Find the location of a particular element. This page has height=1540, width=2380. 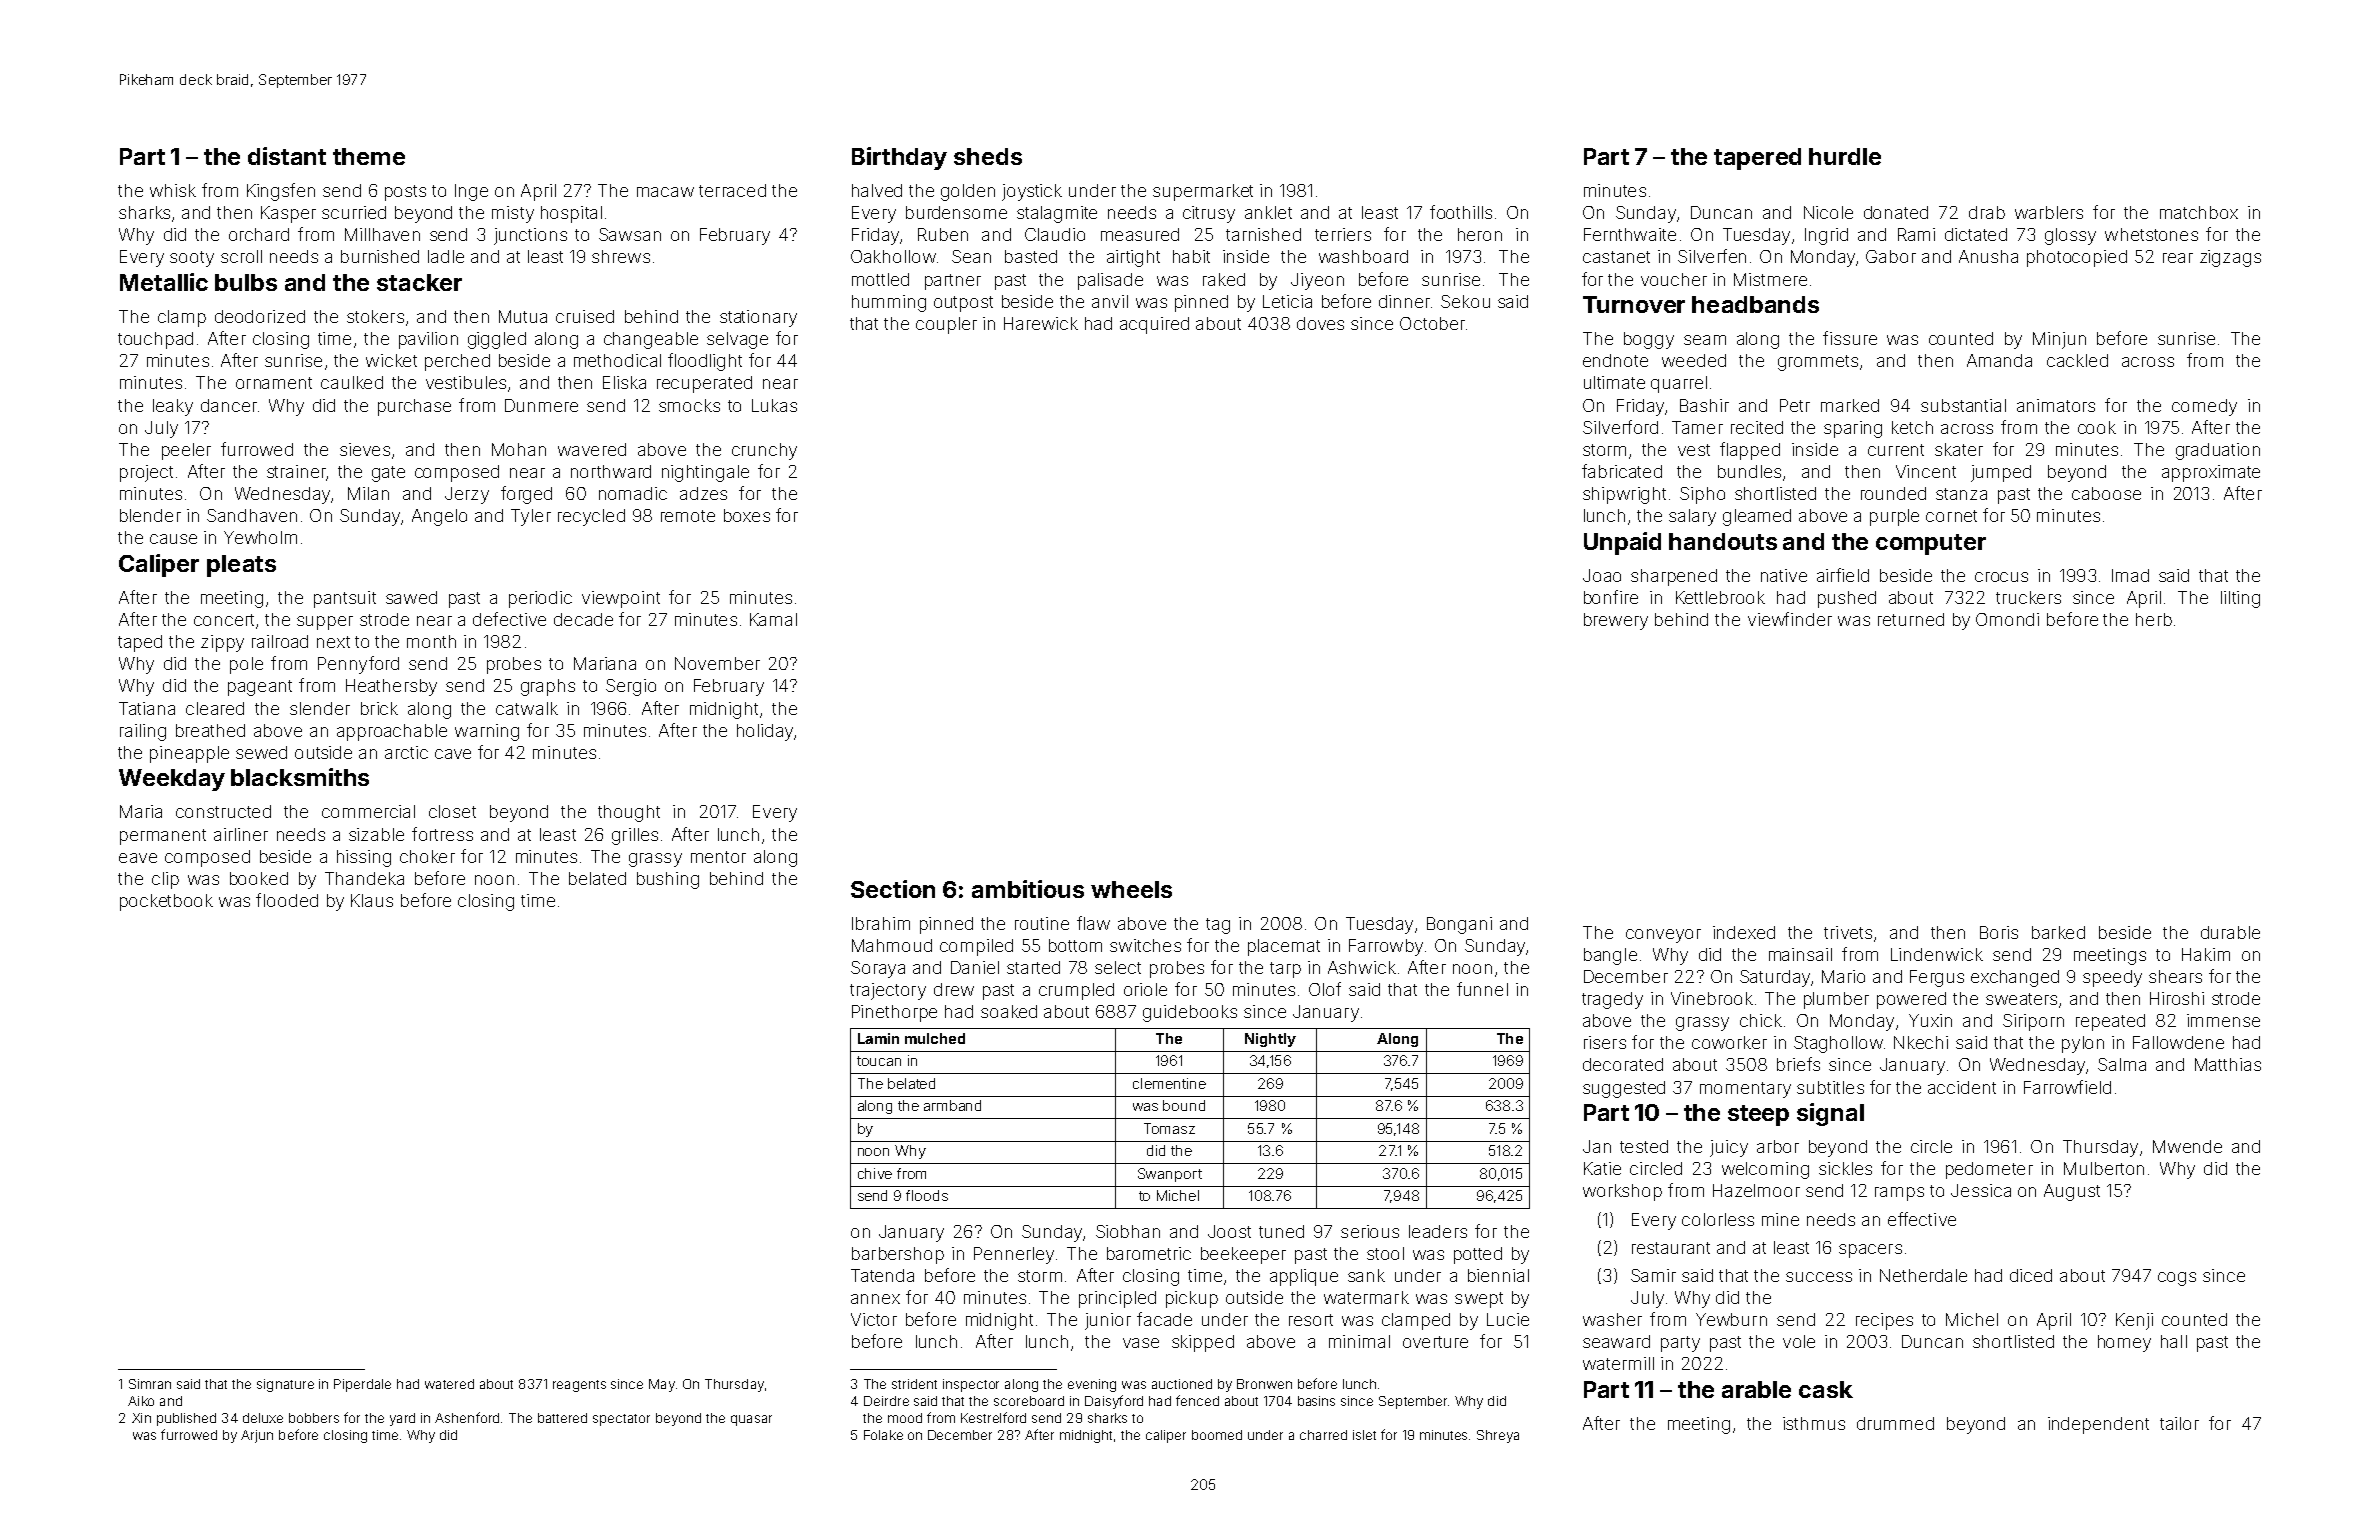

ultimate is located at coordinates (1614, 382).
